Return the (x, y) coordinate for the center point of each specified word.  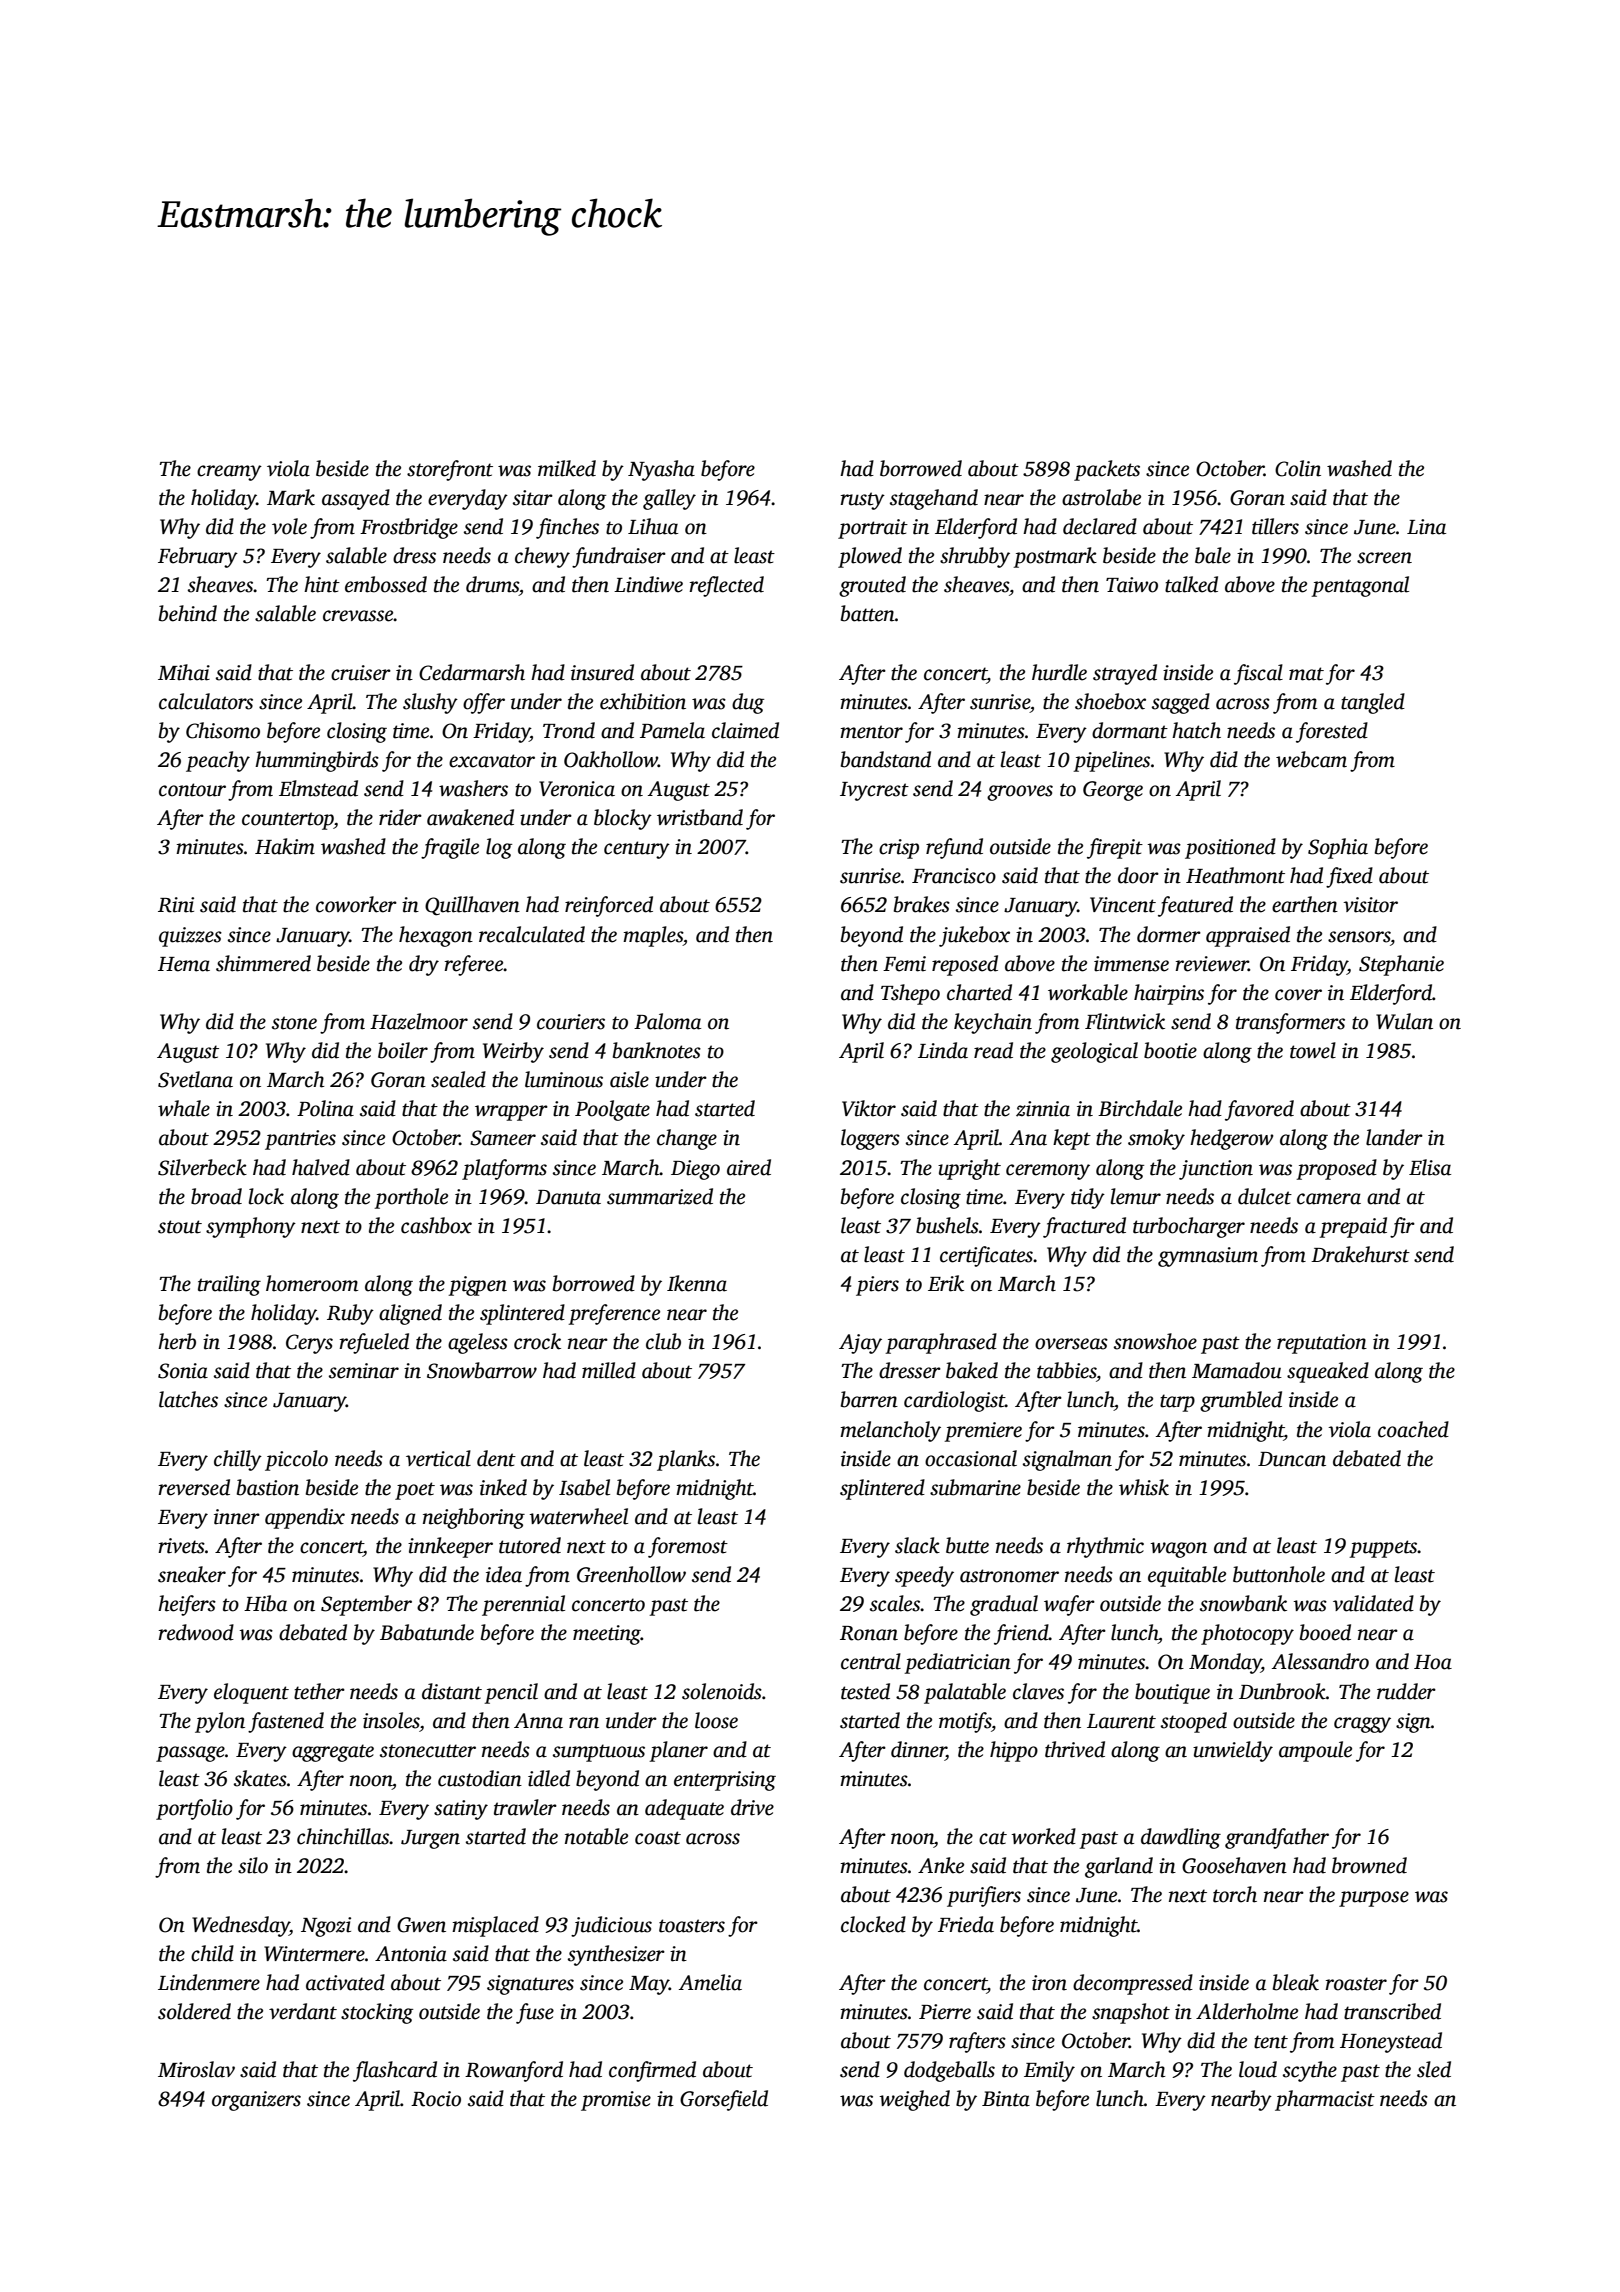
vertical (438, 1458)
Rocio (436, 2099)
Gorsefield (724, 2100)
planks (686, 1460)
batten (868, 613)
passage (190, 1754)
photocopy (1247, 1634)
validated (1373, 1603)
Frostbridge (409, 528)
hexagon (436, 936)
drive (752, 1807)
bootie (1170, 1050)
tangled (1373, 703)
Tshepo (910, 994)
